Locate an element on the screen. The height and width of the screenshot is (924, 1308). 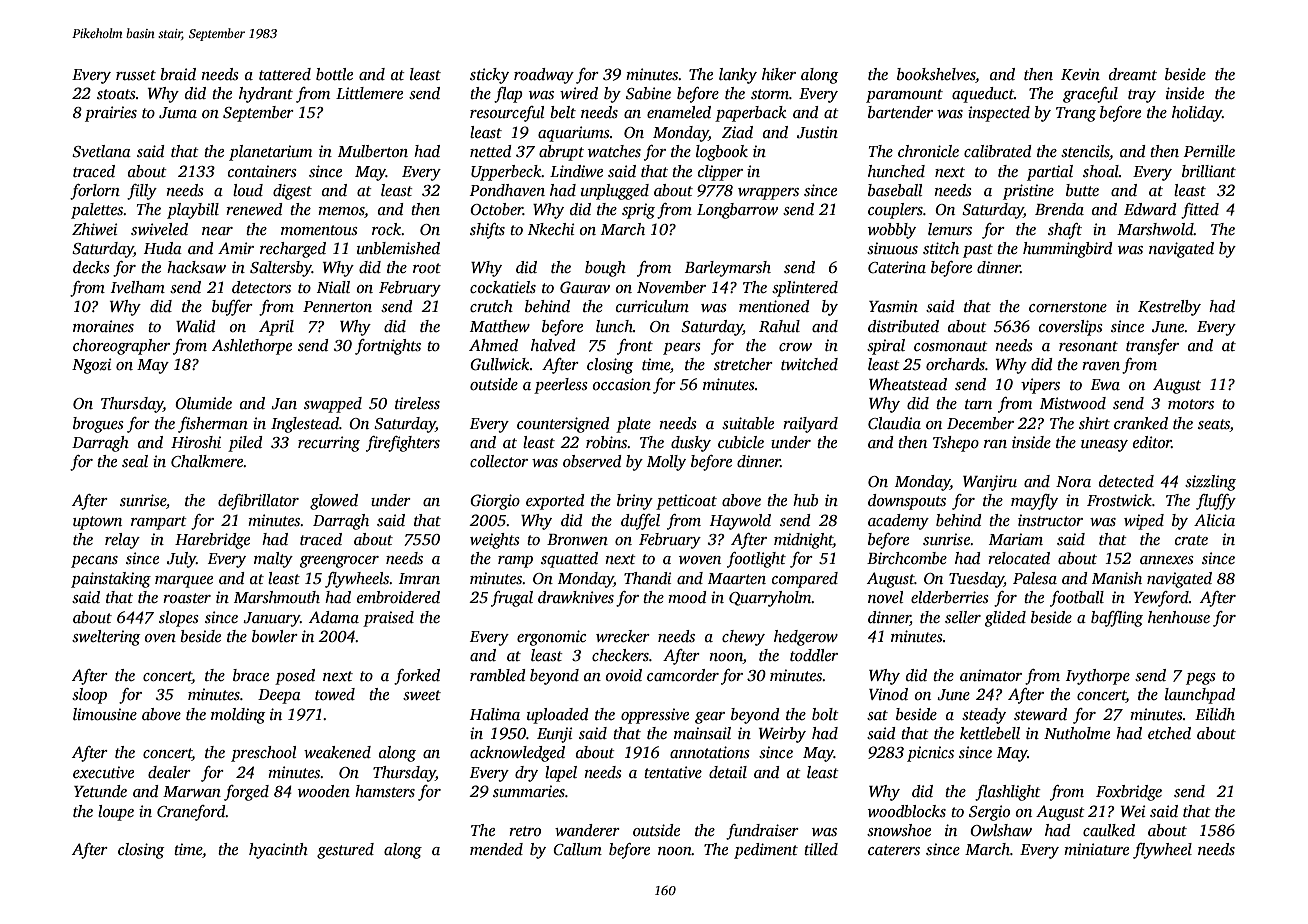
sinuous is located at coordinates (892, 248).
